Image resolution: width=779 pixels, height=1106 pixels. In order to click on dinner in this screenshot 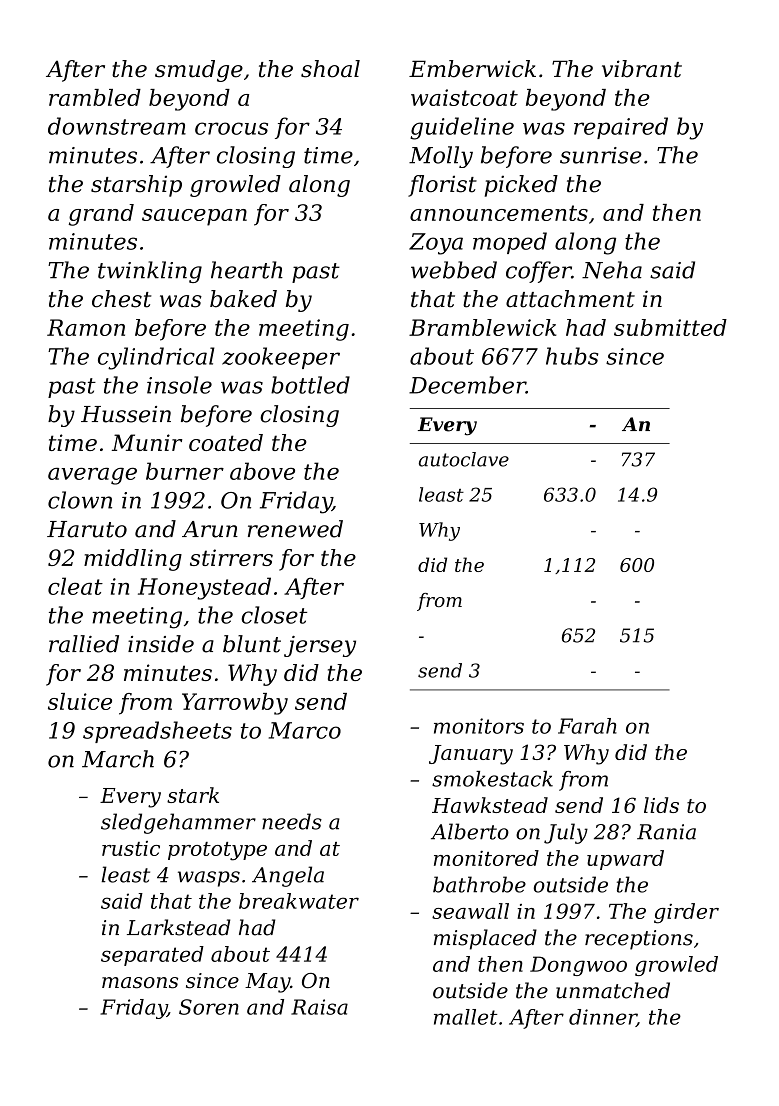, I will do `click(603, 1018)`.
